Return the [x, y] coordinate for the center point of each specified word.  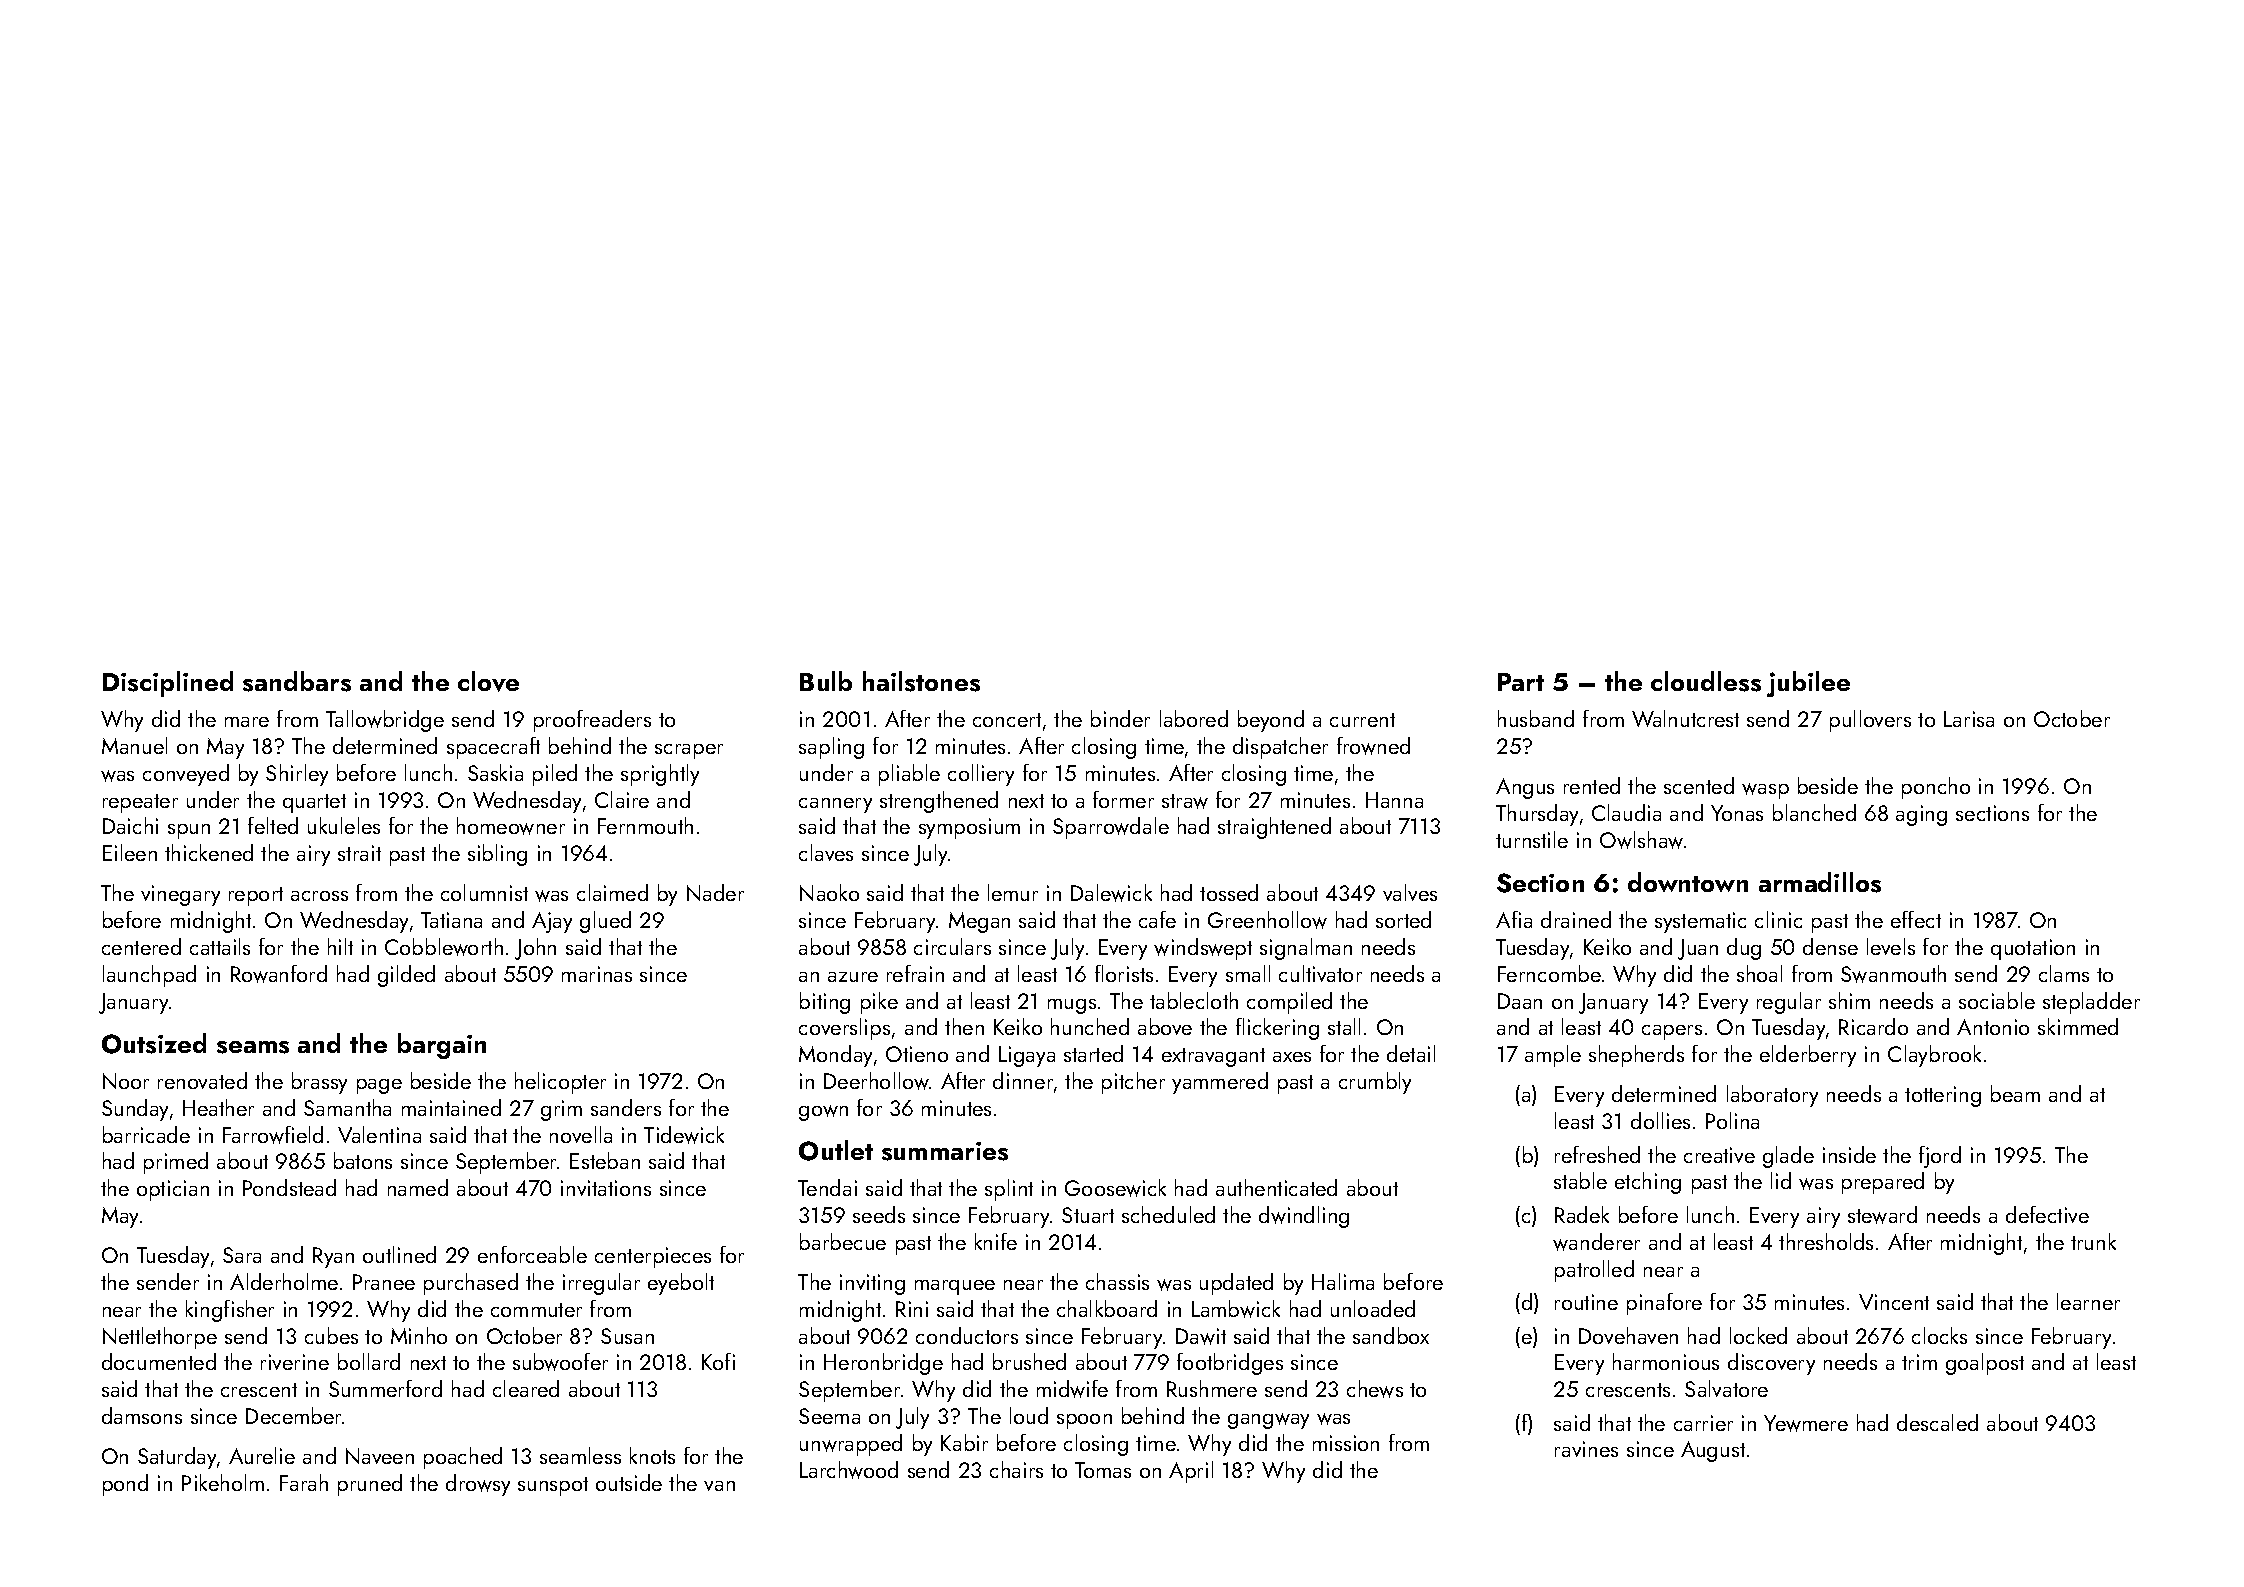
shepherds [1636, 1056]
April [1191, 1472]
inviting [872, 1284]
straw [1185, 801]
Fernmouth [645, 825]
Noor [126, 1081]
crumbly [1375, 1083]
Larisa [1969, 719]
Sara [242, 1255]
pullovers [1870, 721]
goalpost [1985, 1364]
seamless [580, 1455]
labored [1194, 718]
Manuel [134, 745]
